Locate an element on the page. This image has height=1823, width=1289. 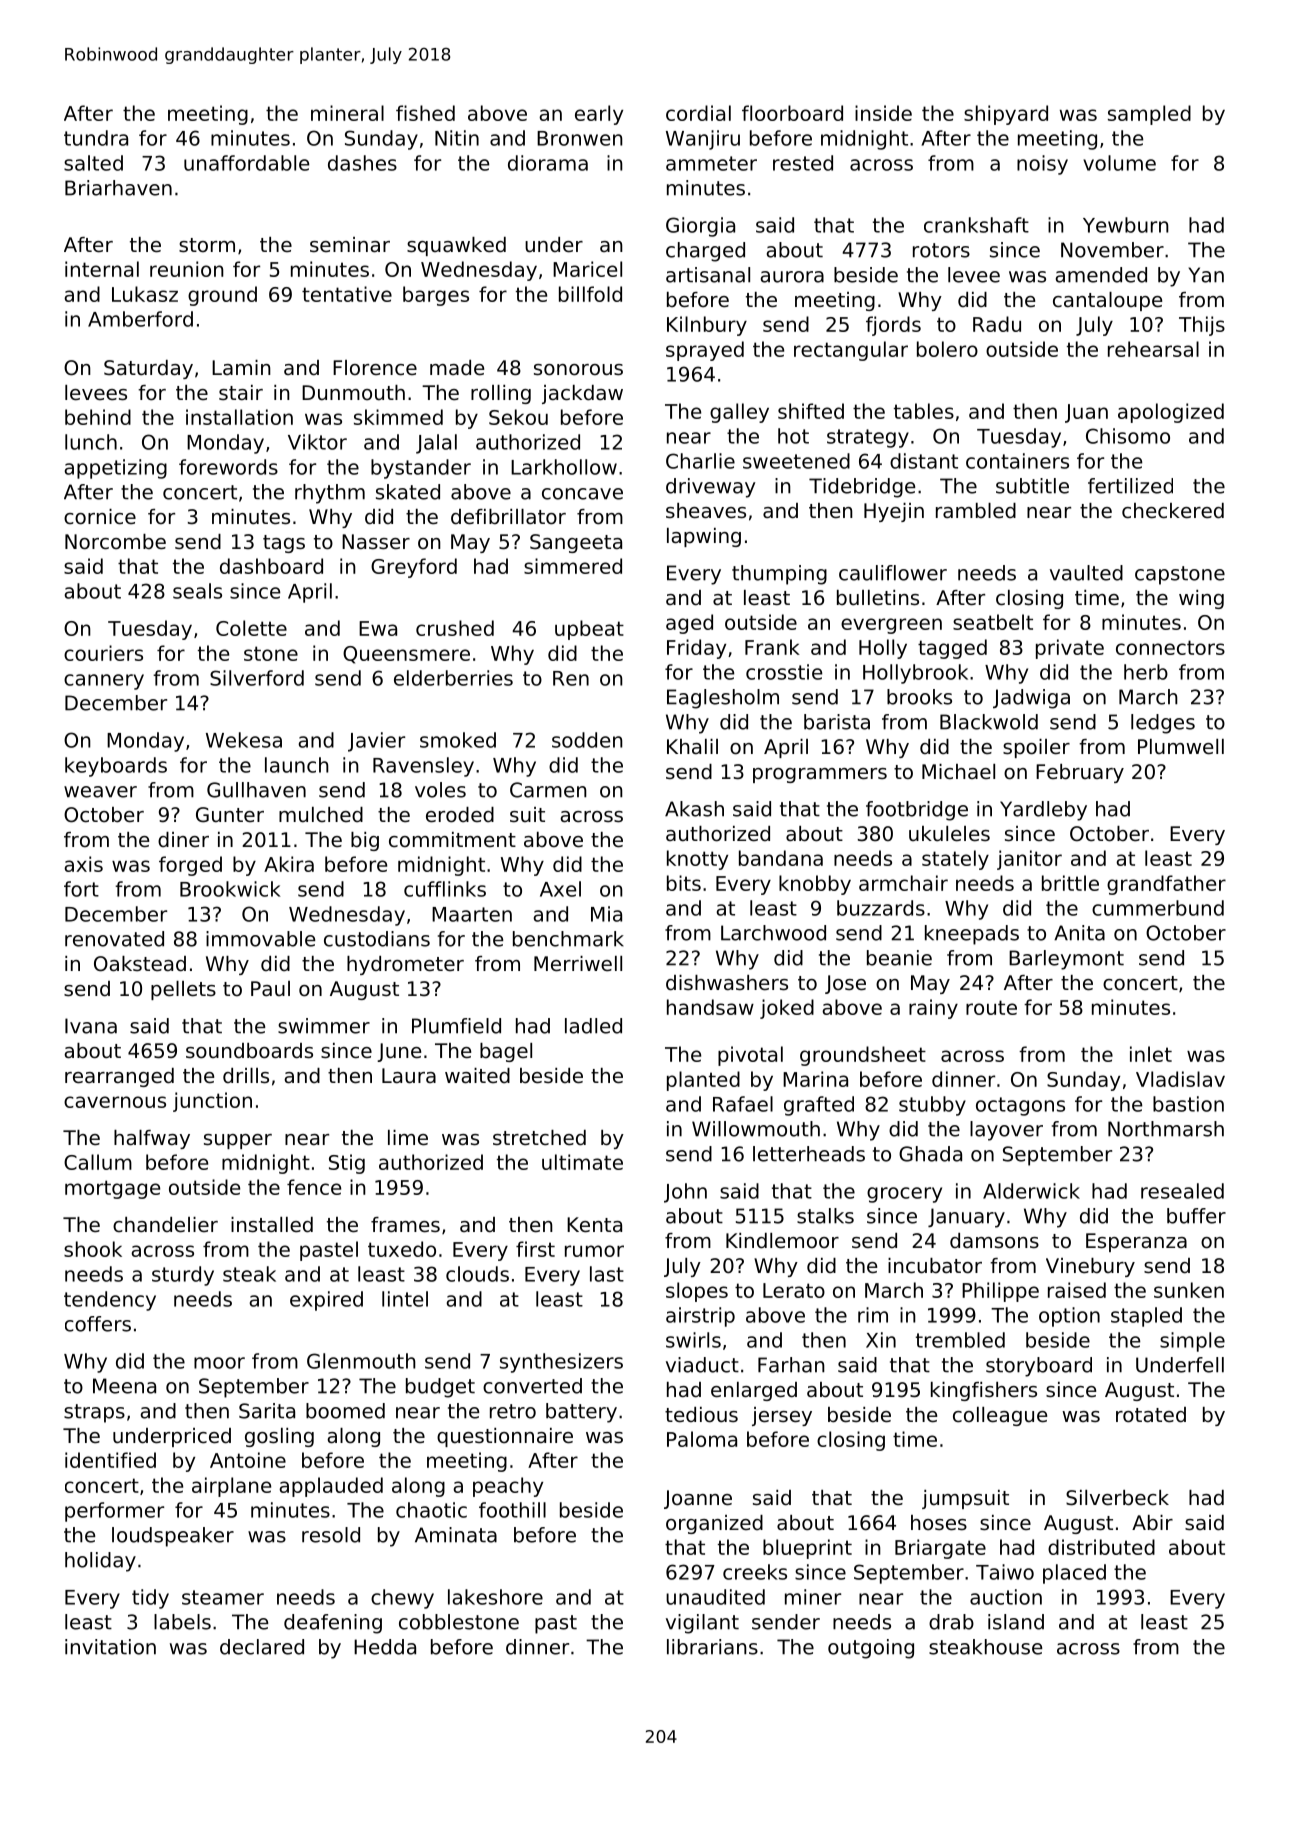
cufflinks is located at coordinates (445, 889).
